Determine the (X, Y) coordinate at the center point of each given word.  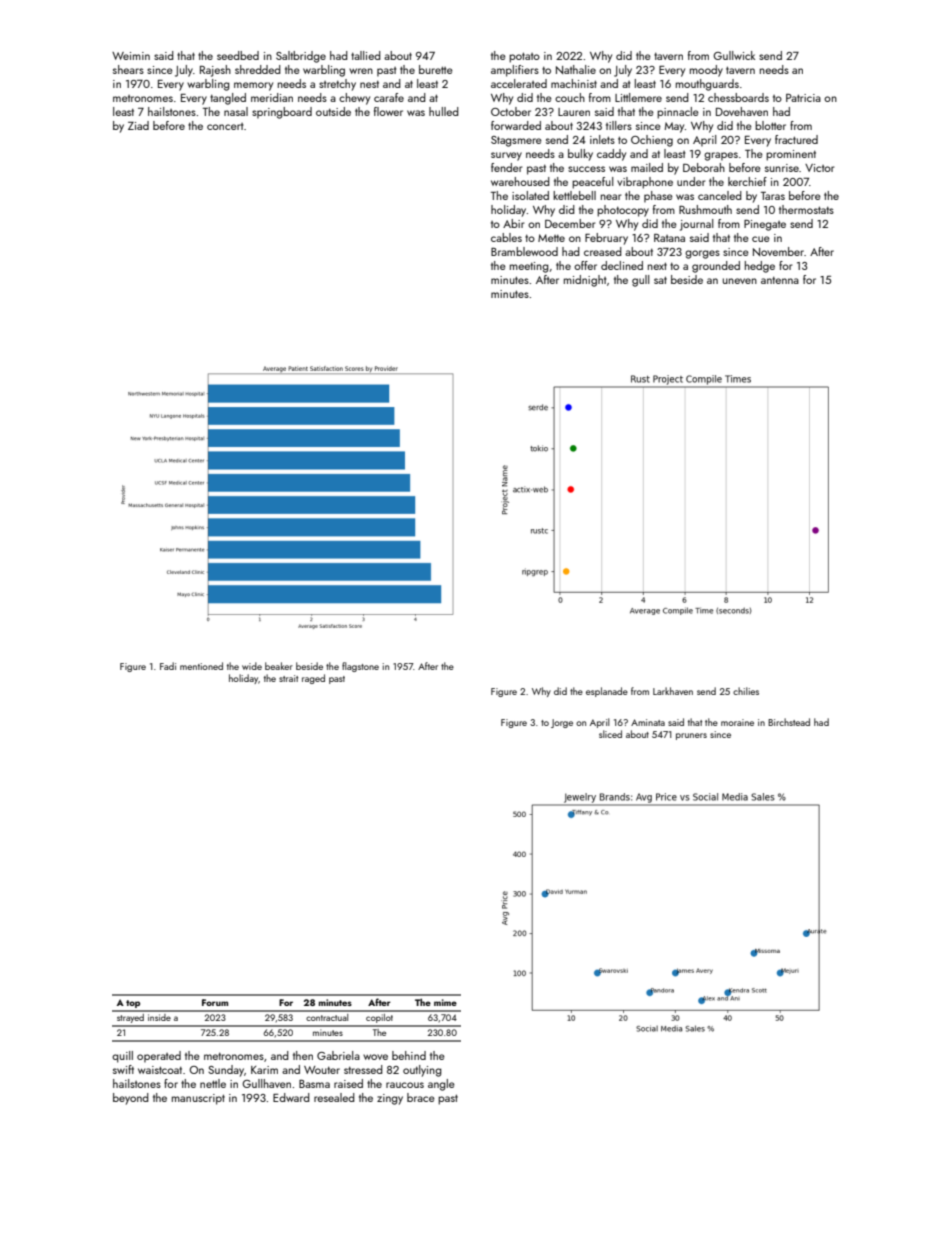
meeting (529, 267)
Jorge (562, 723)
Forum (215, 1002)
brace (421, 1097)
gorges (702, 254)
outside (333, 111)
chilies (746, 691)
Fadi (168, 666)
